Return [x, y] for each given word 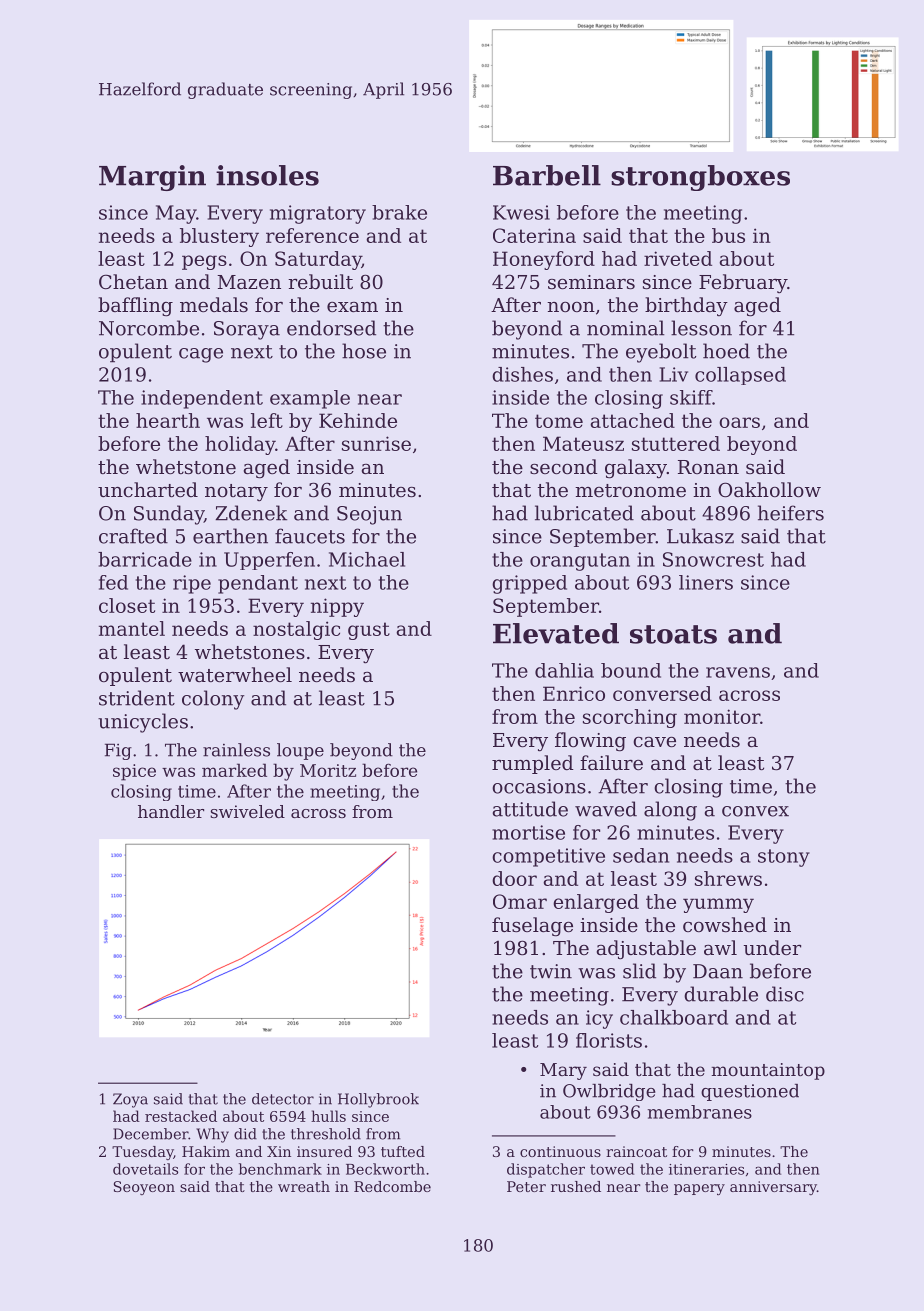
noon [571, 307]
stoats [673, 634]
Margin [152, 178]
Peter [526, 1186]
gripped [529, 584]
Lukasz [700, 536]
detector [283, 1099]
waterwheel [235, 674]
